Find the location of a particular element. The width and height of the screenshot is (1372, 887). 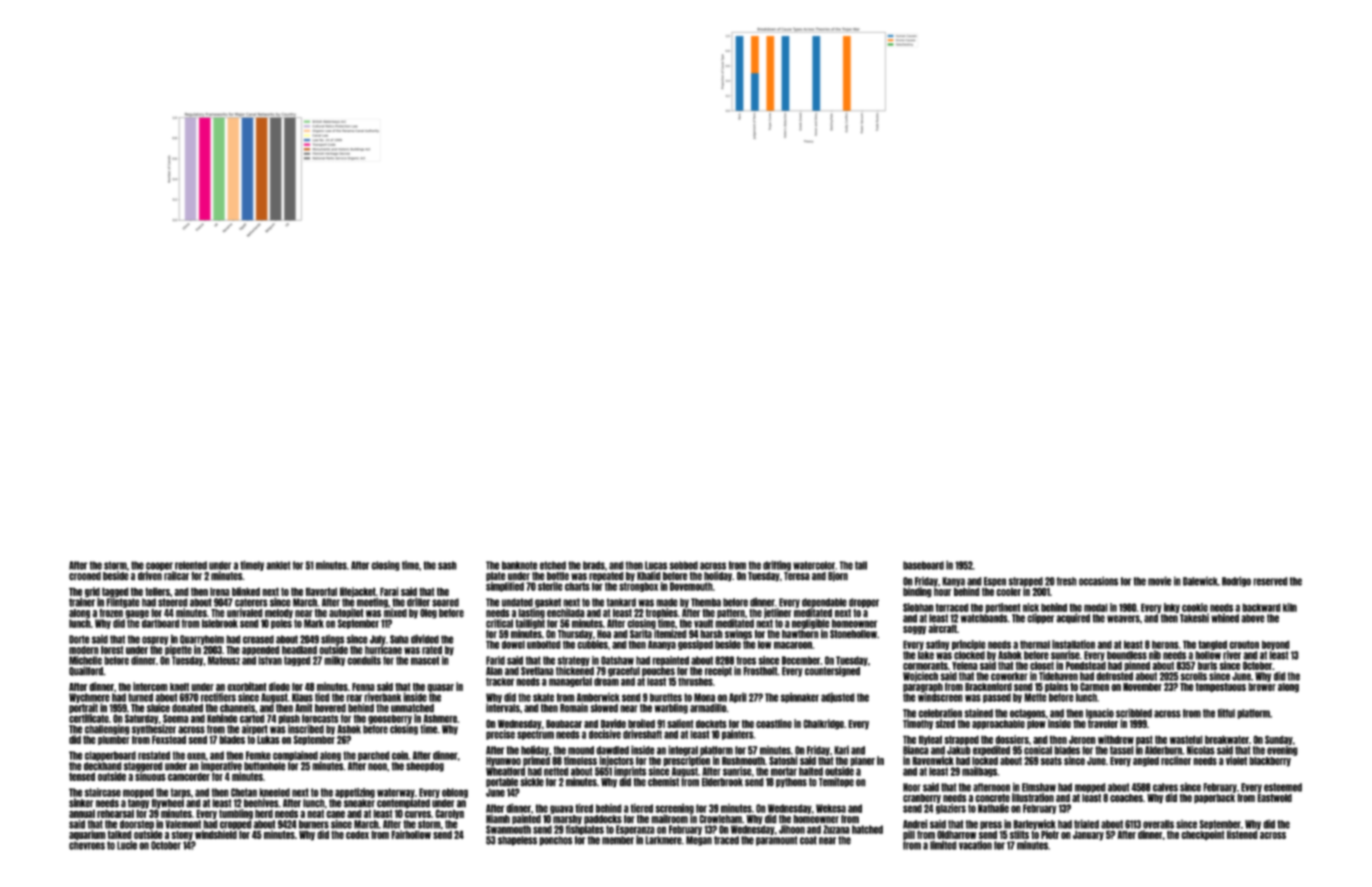

burls is located at coordinates (1207, 665).
